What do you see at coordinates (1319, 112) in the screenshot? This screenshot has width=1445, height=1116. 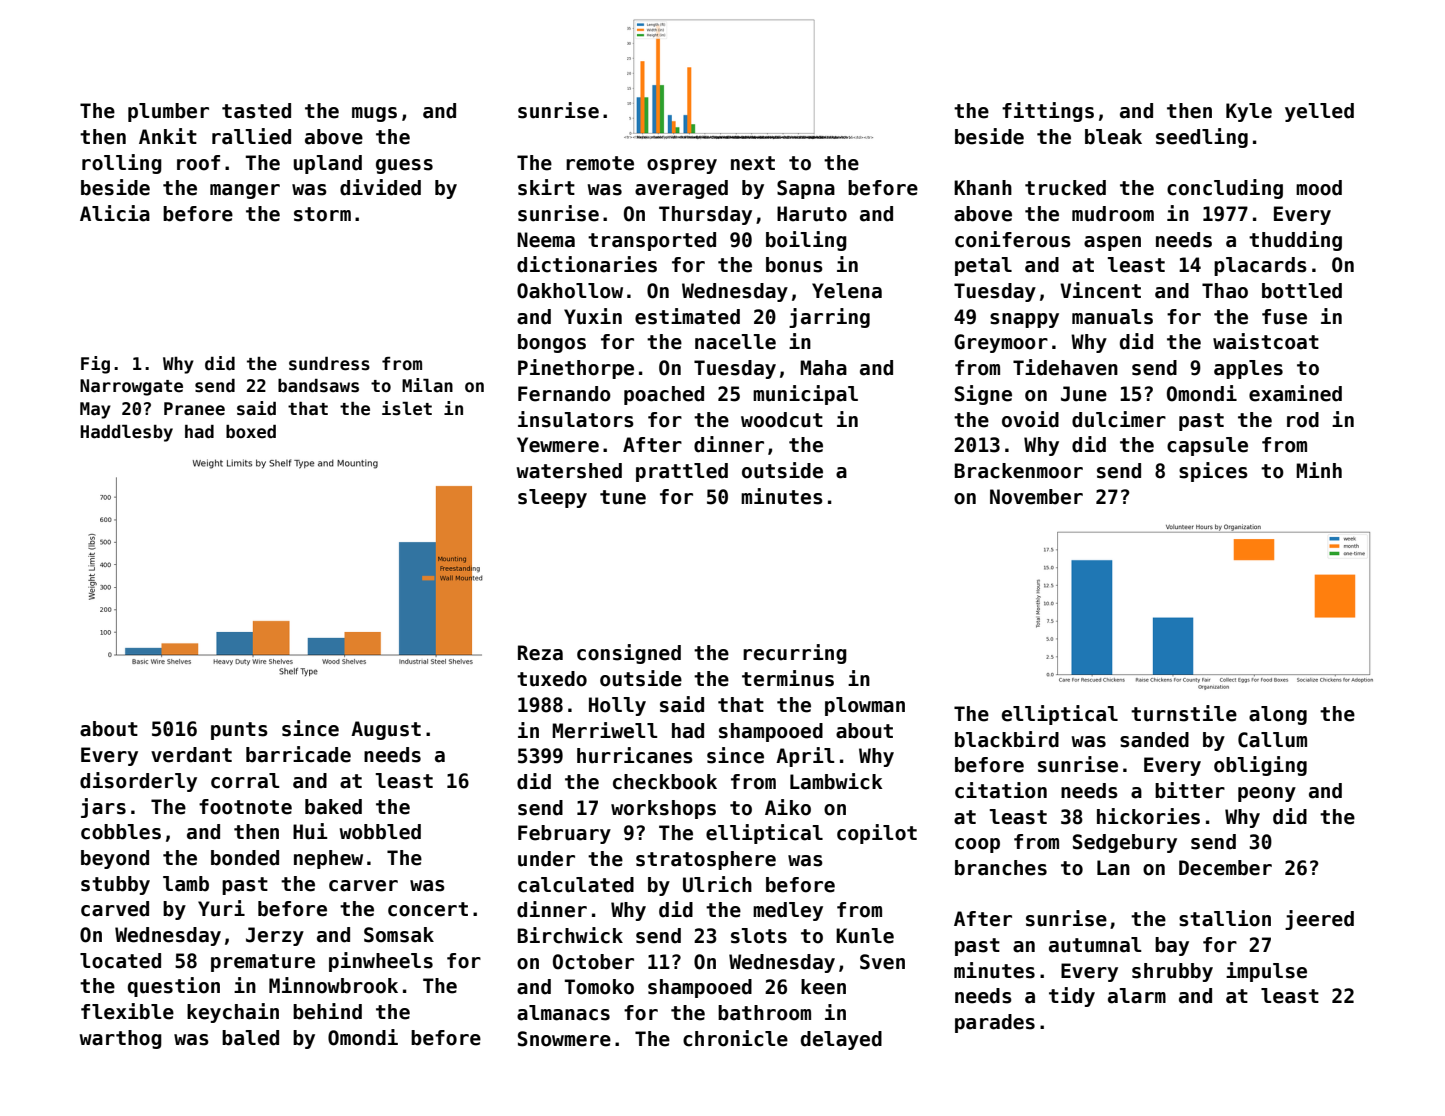 I see `yelled` at bounding box center [1319, 112].
